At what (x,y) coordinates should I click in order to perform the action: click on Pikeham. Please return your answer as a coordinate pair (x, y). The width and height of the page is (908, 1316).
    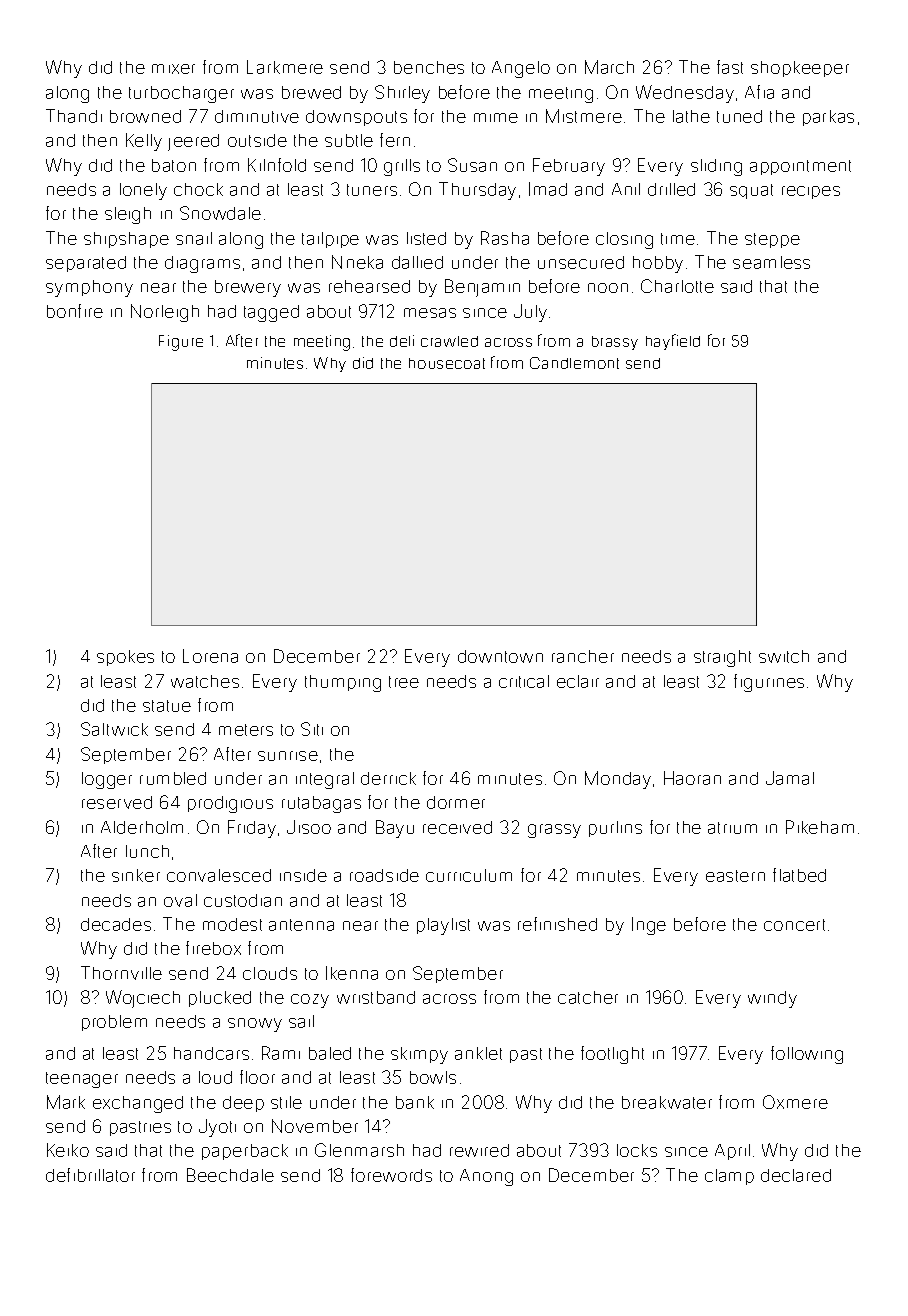
    Looking at the image, I should click on (820, 827).
